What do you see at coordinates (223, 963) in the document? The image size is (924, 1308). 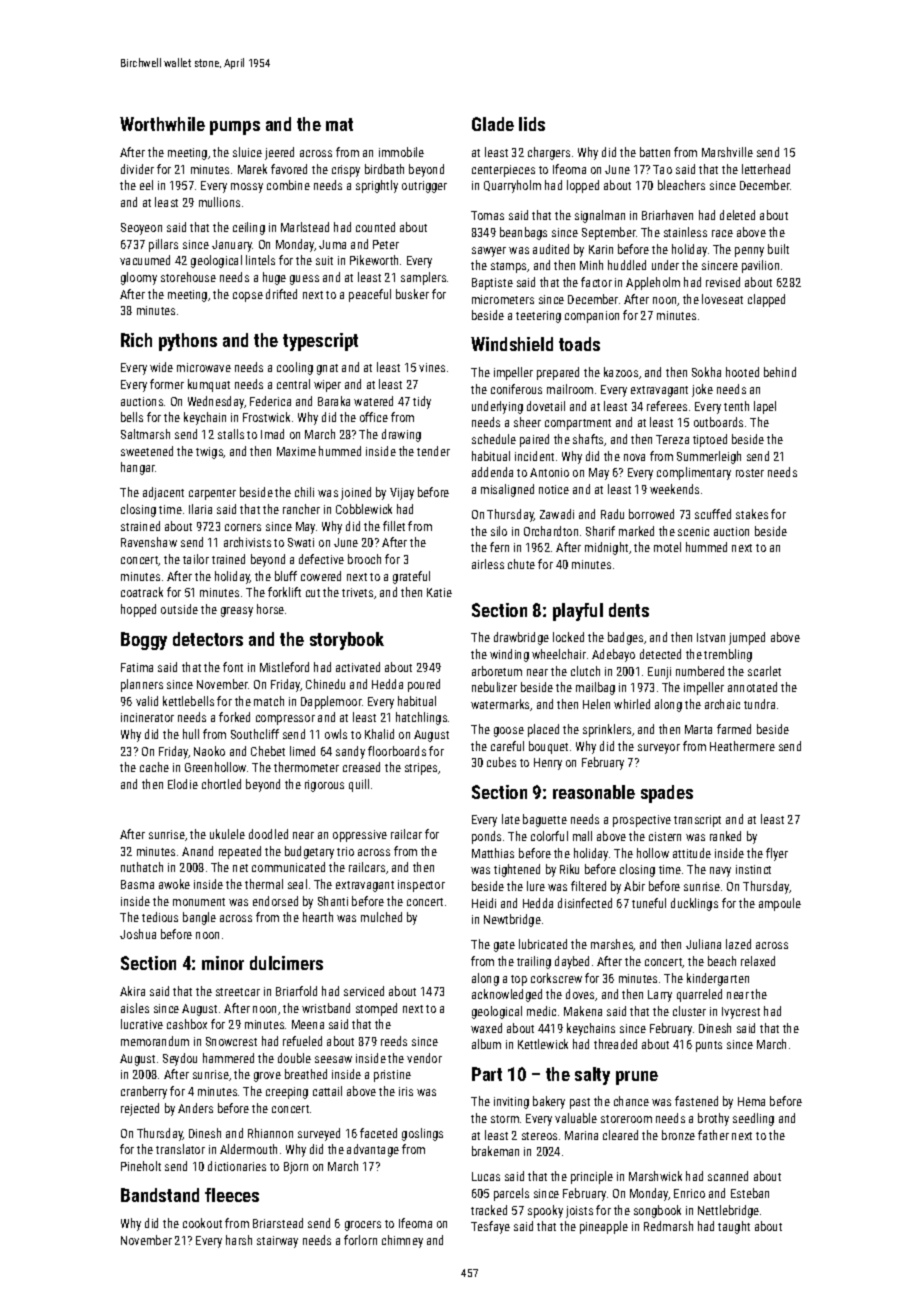 I see `minor` at bounding box center [223, 963].
